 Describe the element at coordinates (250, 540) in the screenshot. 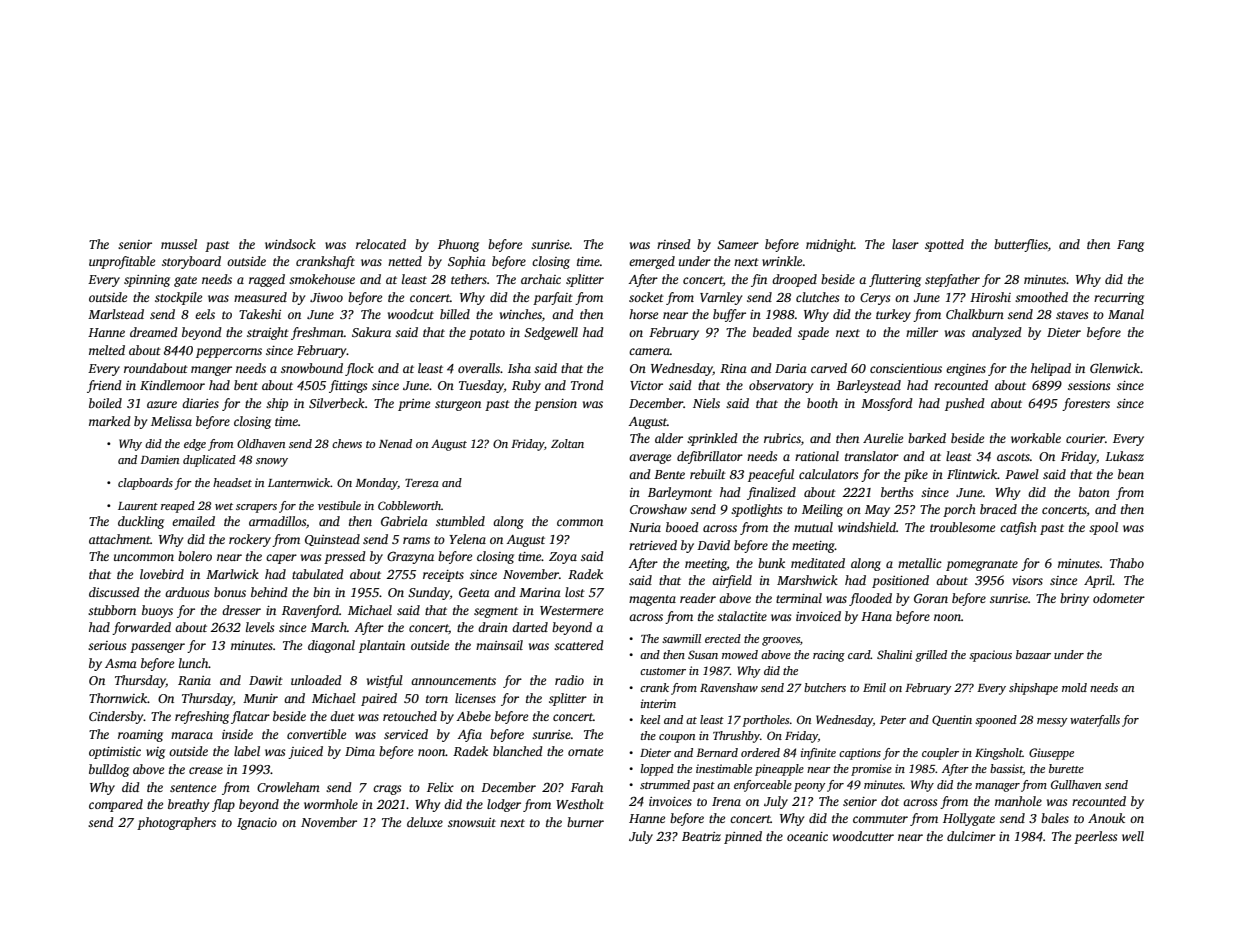

I see `rockery` at that location.
